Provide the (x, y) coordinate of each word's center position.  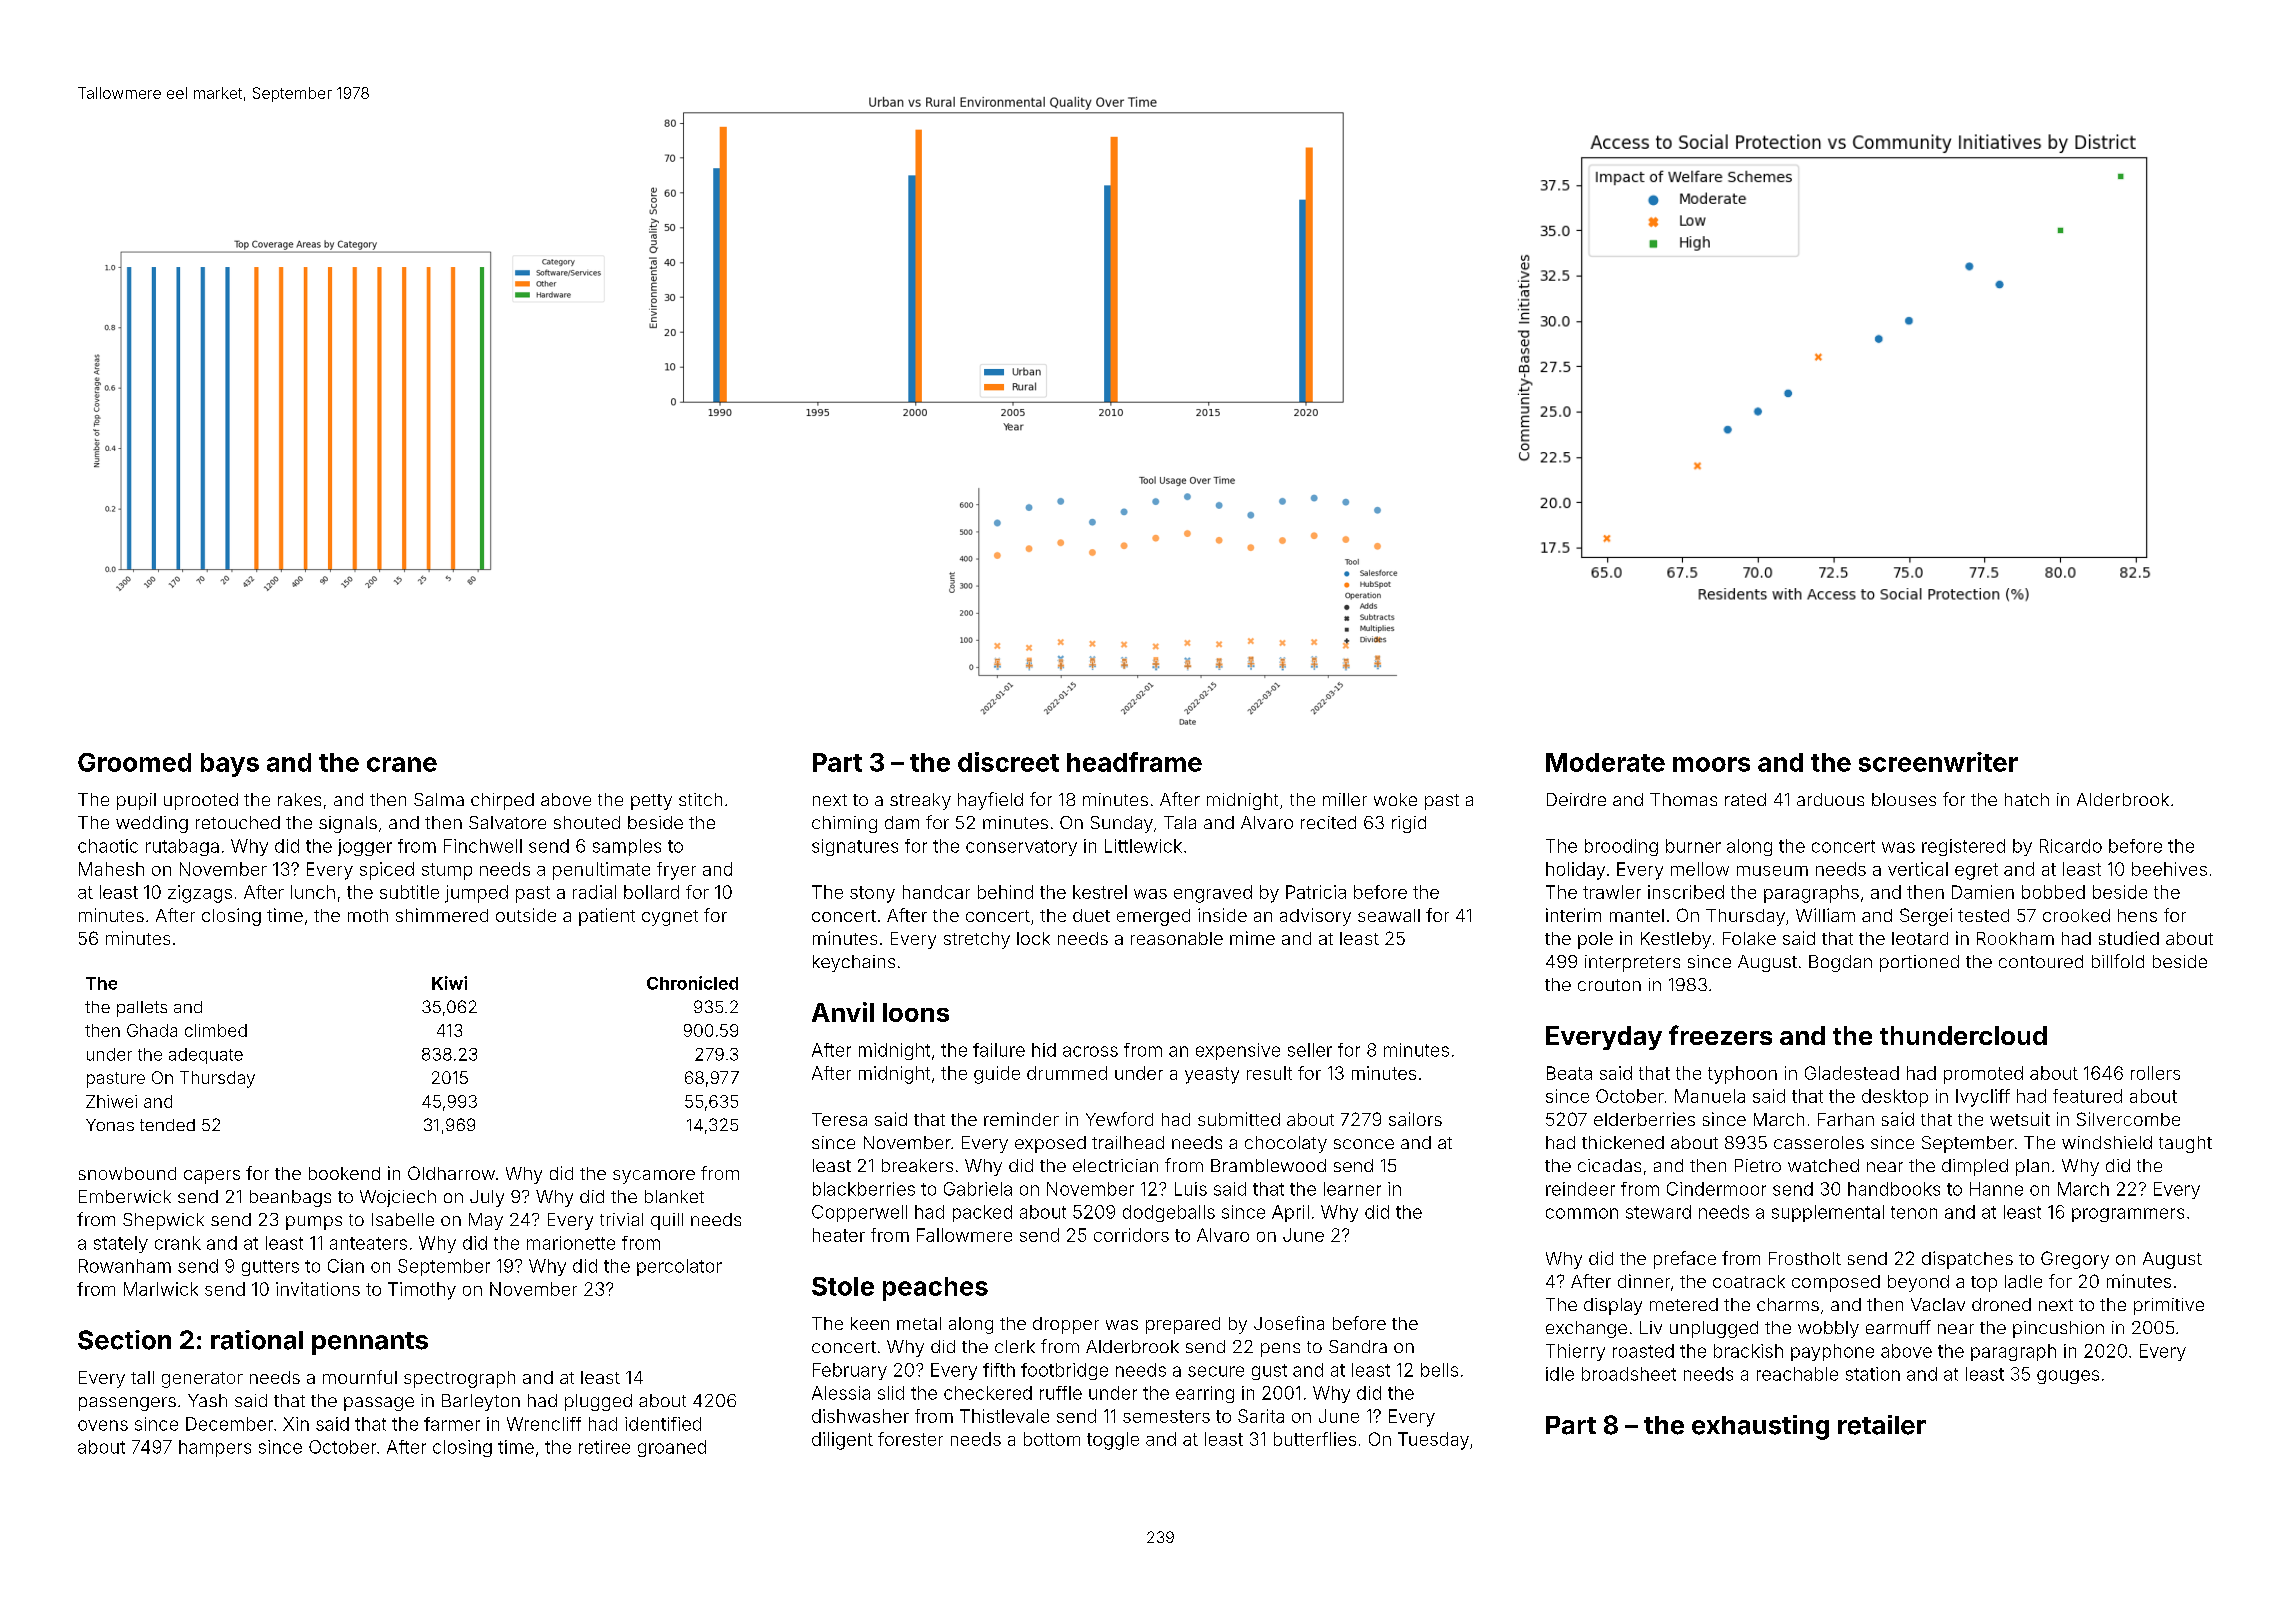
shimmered (442, 915)
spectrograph (459, 1379)
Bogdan (1840, 963)
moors (1711, 764)
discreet (1008, 762)
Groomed (134, 762)
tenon (1914, 1212)
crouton (1609, 985)
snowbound (127, 1173)
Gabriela (978, 1189)
